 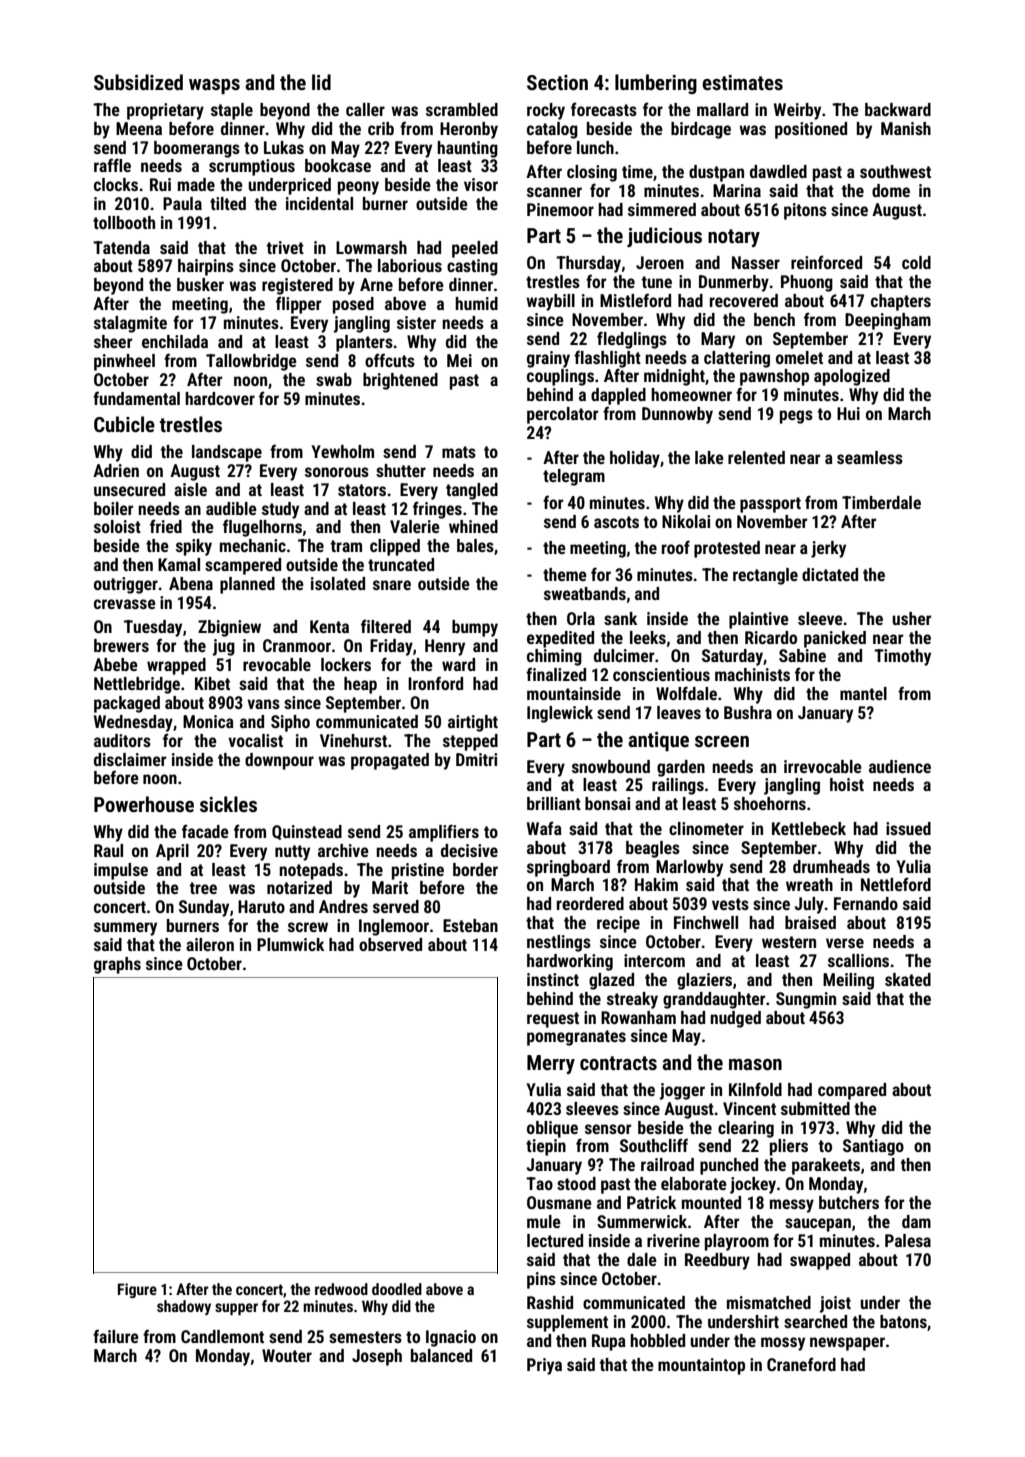 I want to click on snowbound, so click(x=611, y=766).
